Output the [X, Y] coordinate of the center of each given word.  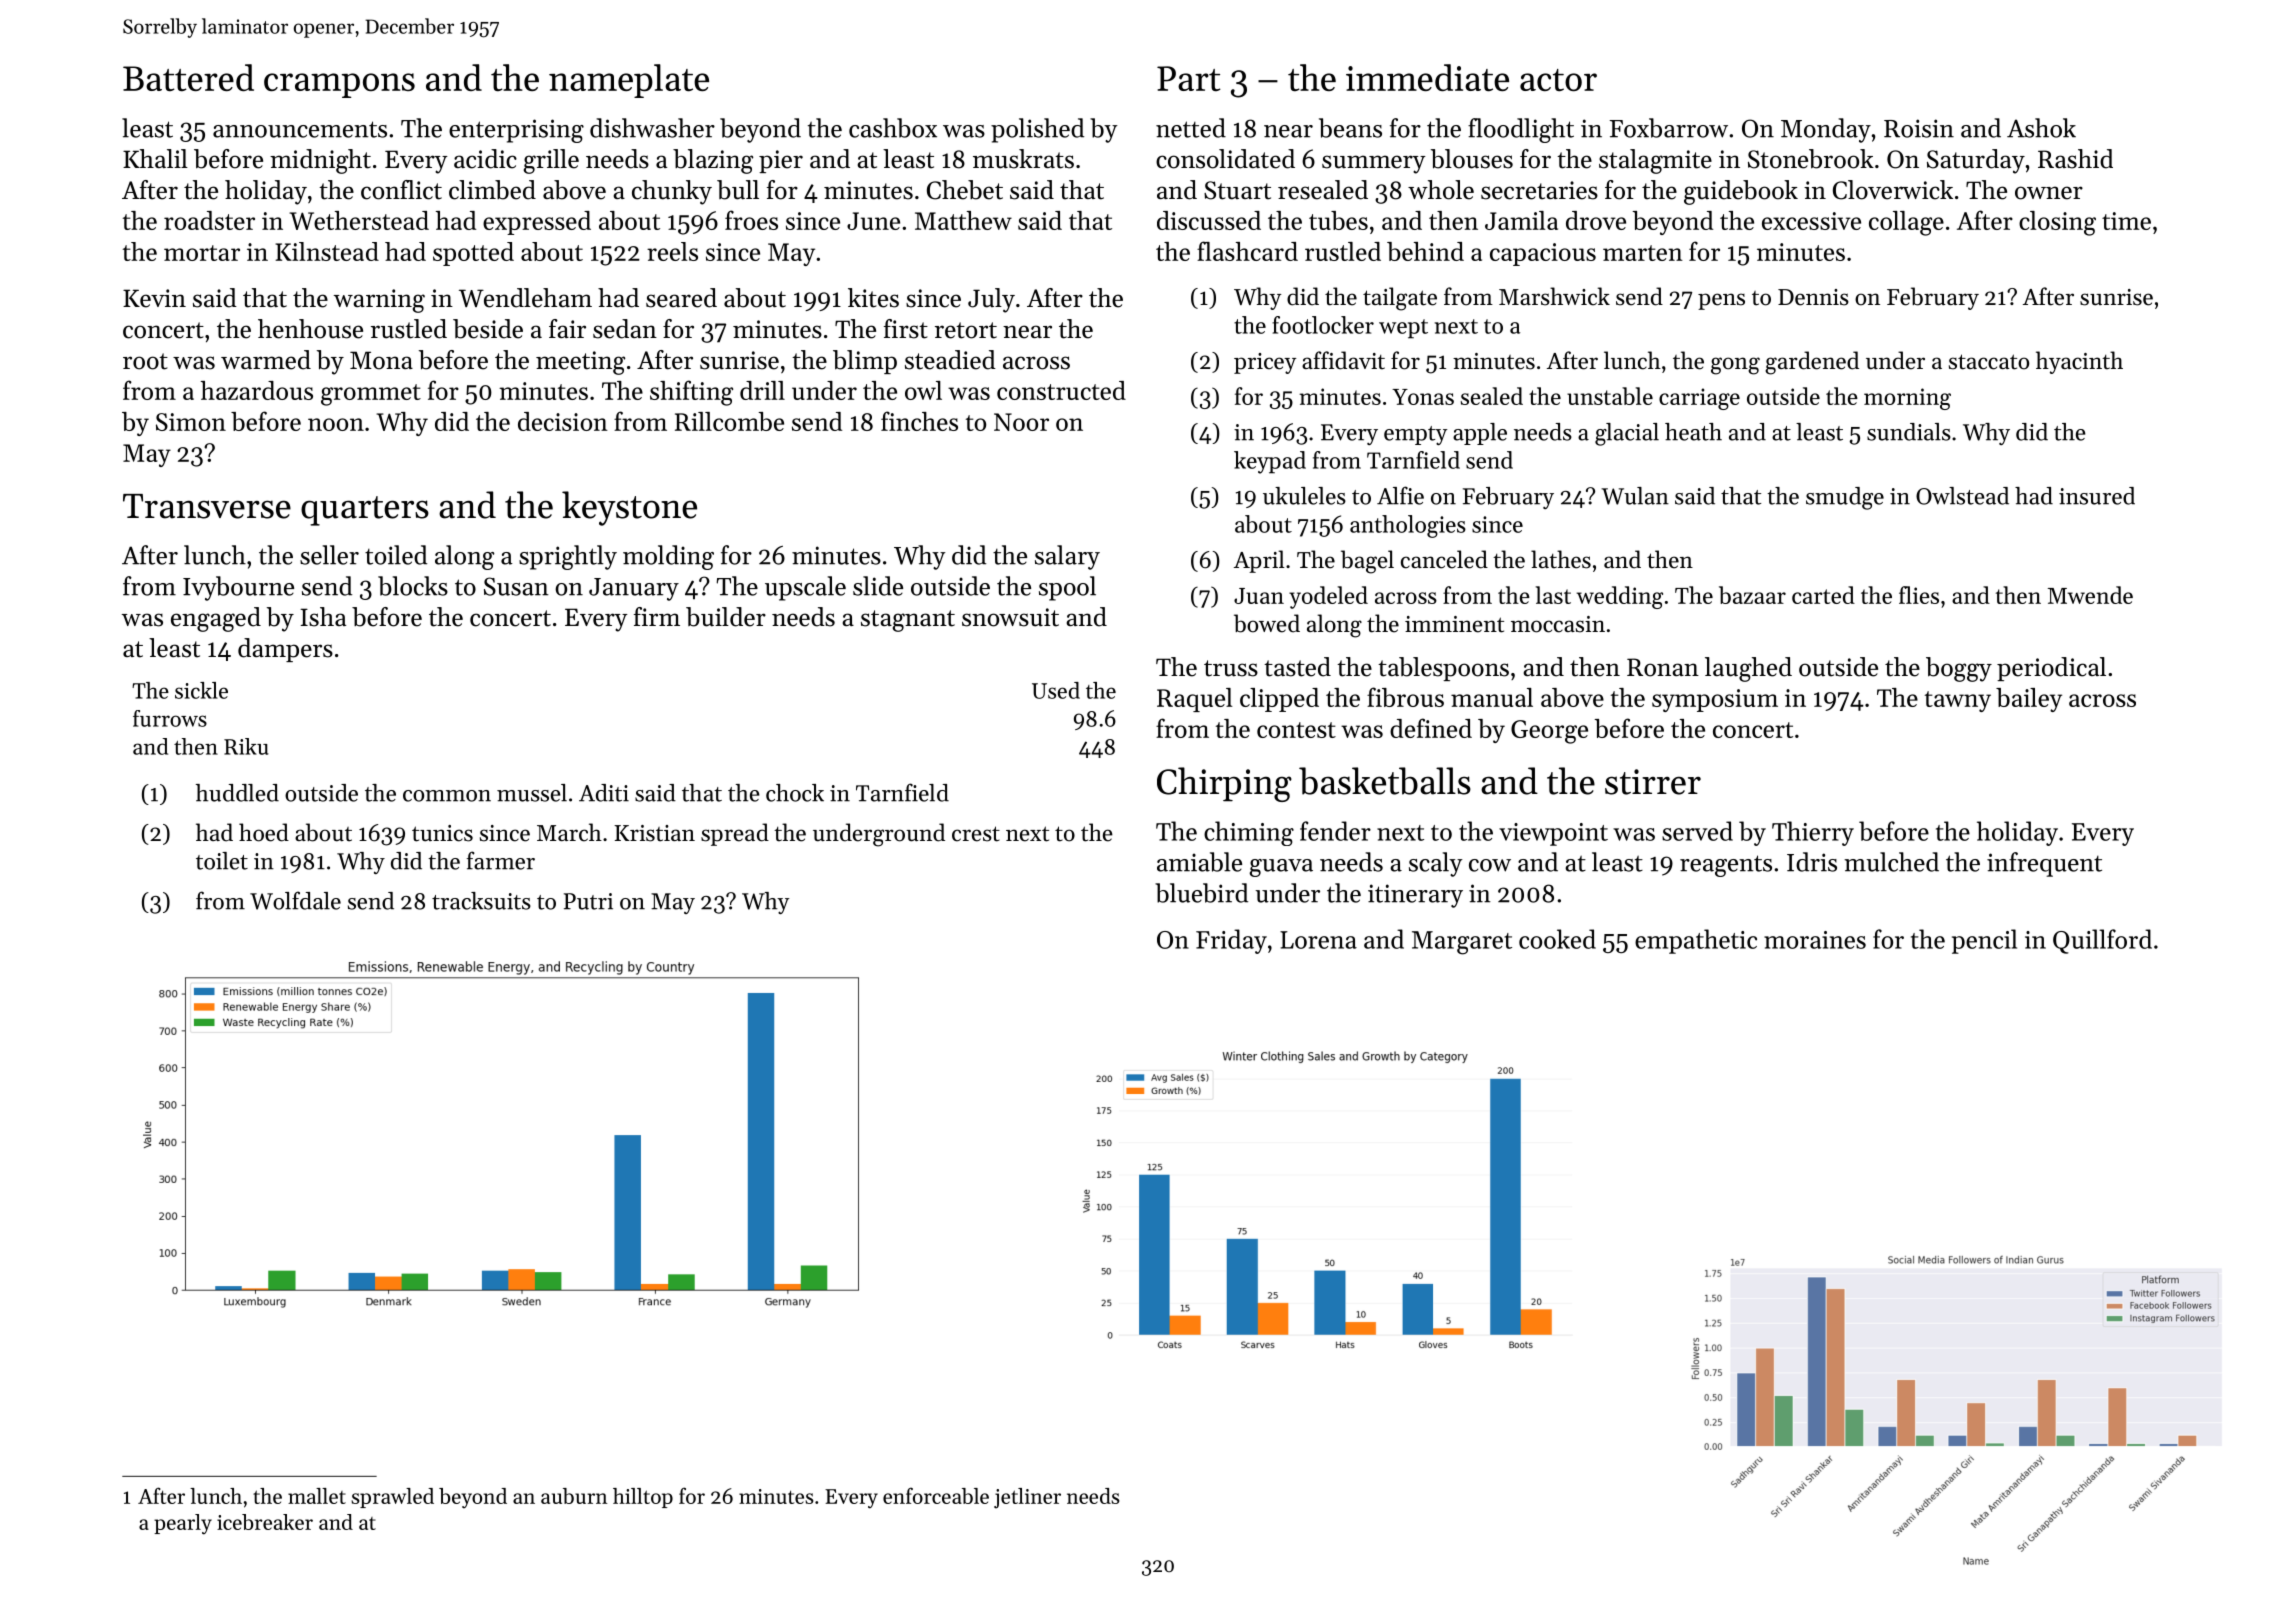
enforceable [936, 1495]
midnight [320, 161]
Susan [516, 586]
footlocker [1323, 325]
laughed [1748, 669]
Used [1056, 690]
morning [1907, 399]
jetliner [1027, 1498]
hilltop [643, 1498]
